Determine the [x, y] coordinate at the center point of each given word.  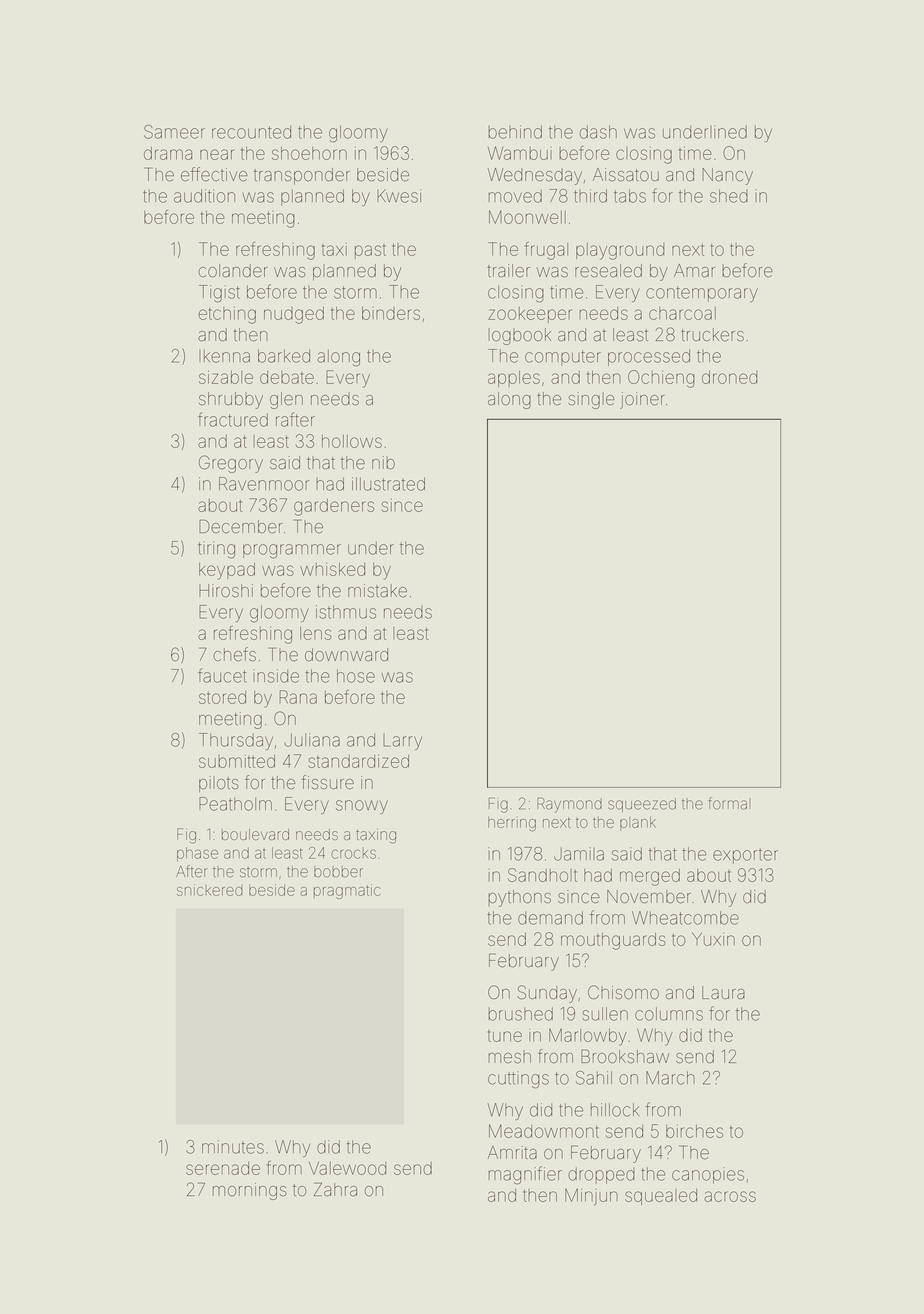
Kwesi [399, 196]
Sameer [174, 132]
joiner [642, 400]
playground [620, 251]
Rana [298, 697]
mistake [377, 591]
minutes [233, 1147]
